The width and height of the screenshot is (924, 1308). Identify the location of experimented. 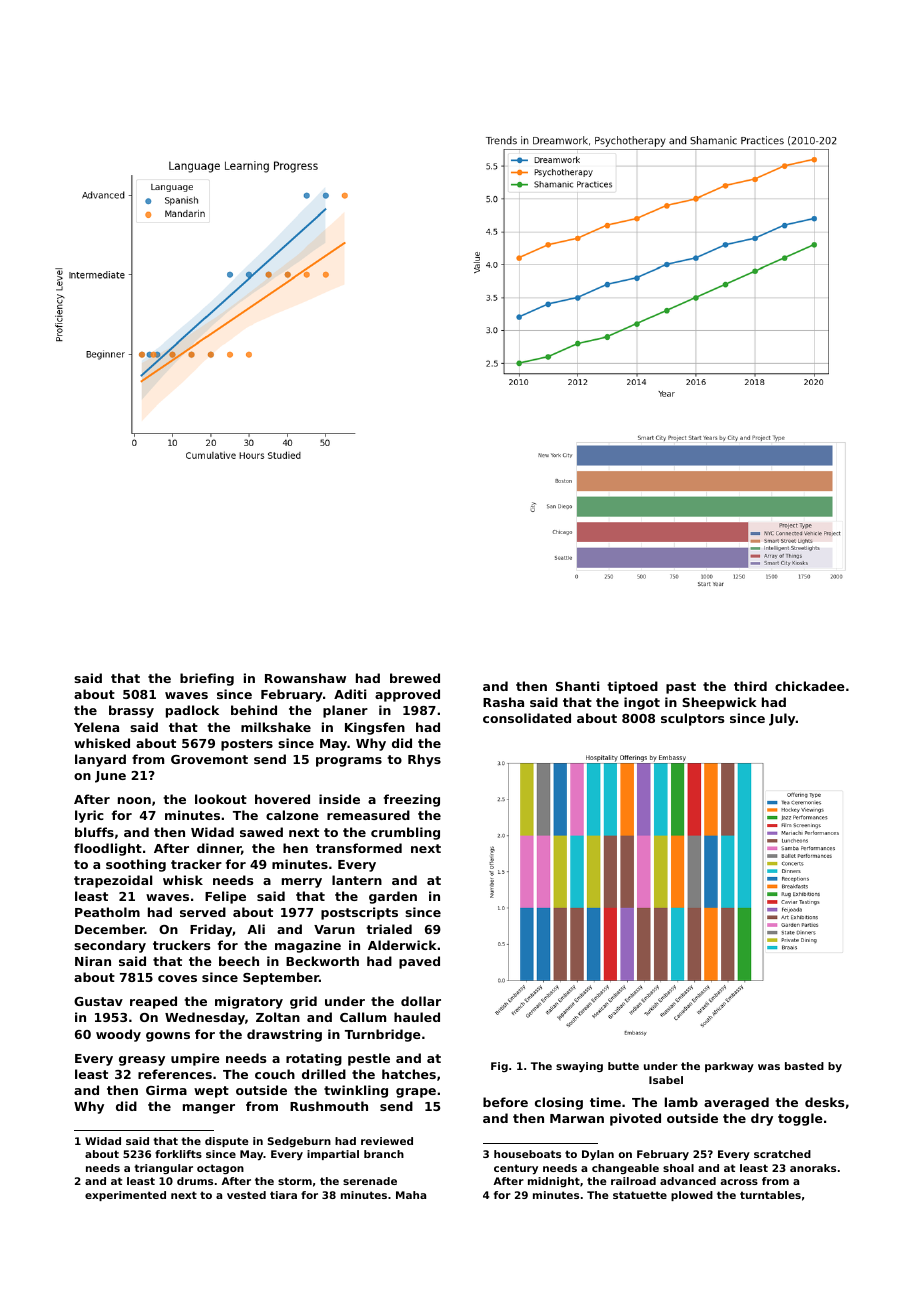
(125, 1196).
